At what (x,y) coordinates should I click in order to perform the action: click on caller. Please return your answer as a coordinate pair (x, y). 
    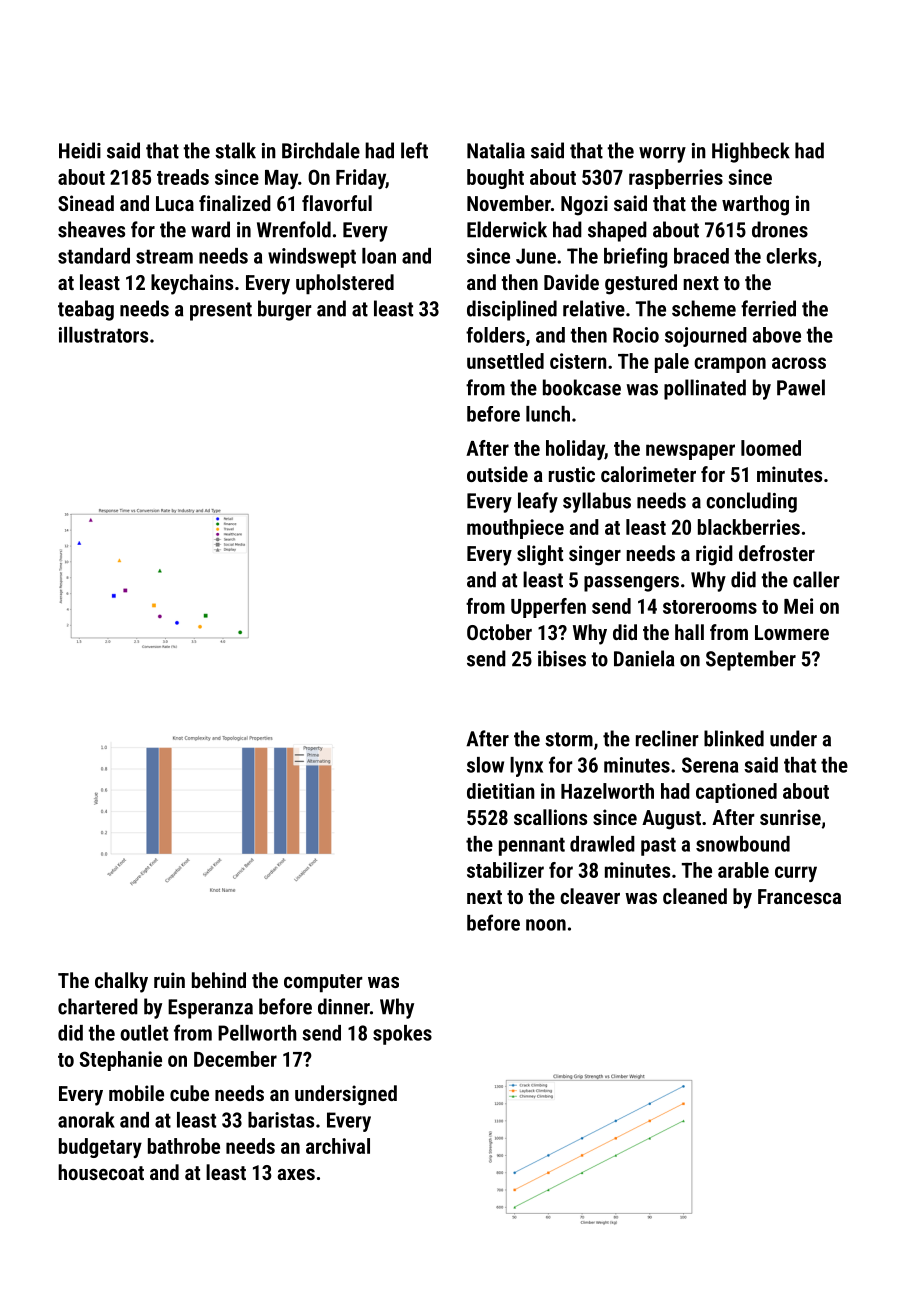
    Looking at the image, I should click on (816, 579).
